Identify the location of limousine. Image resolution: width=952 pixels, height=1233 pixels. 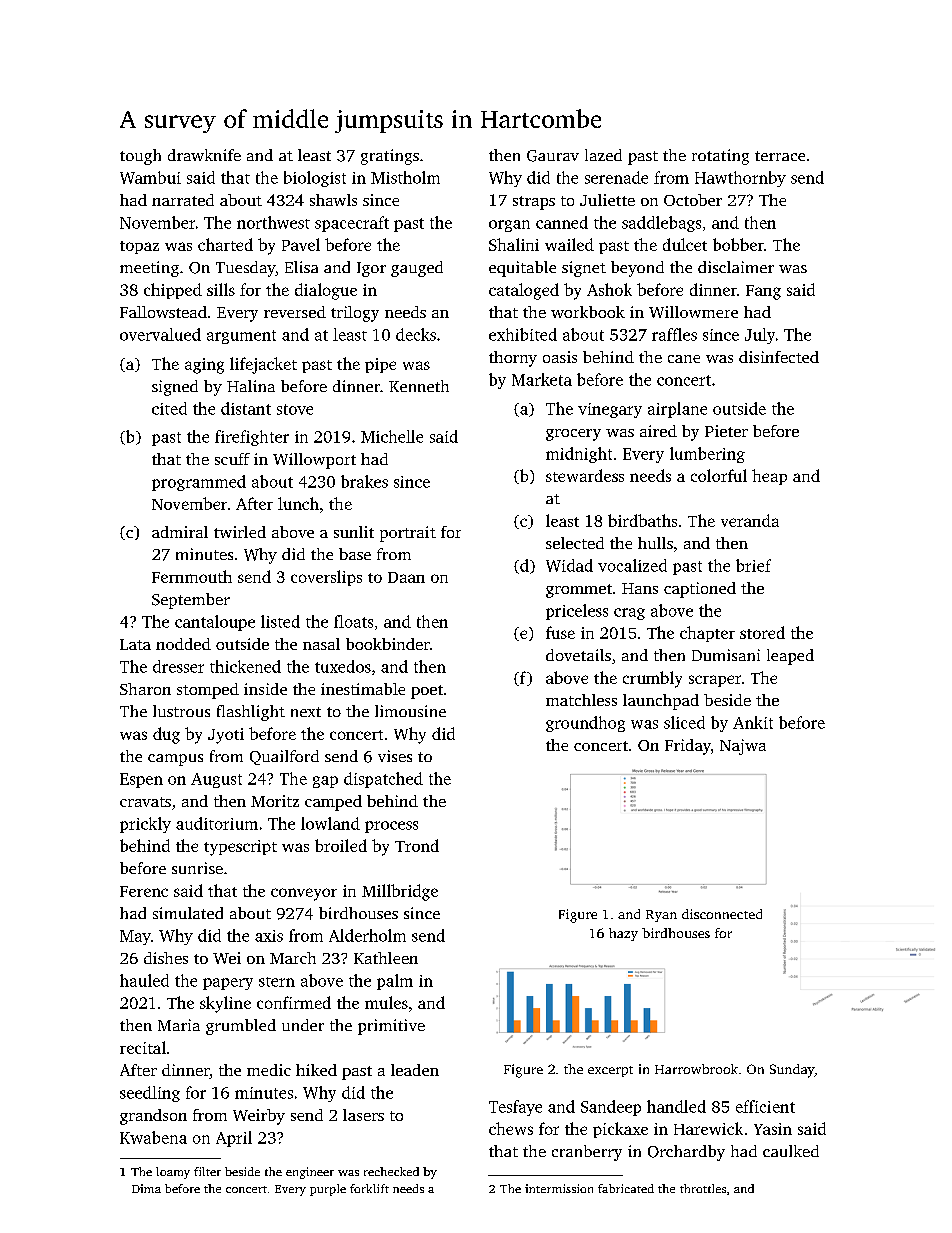
(410, 711).
